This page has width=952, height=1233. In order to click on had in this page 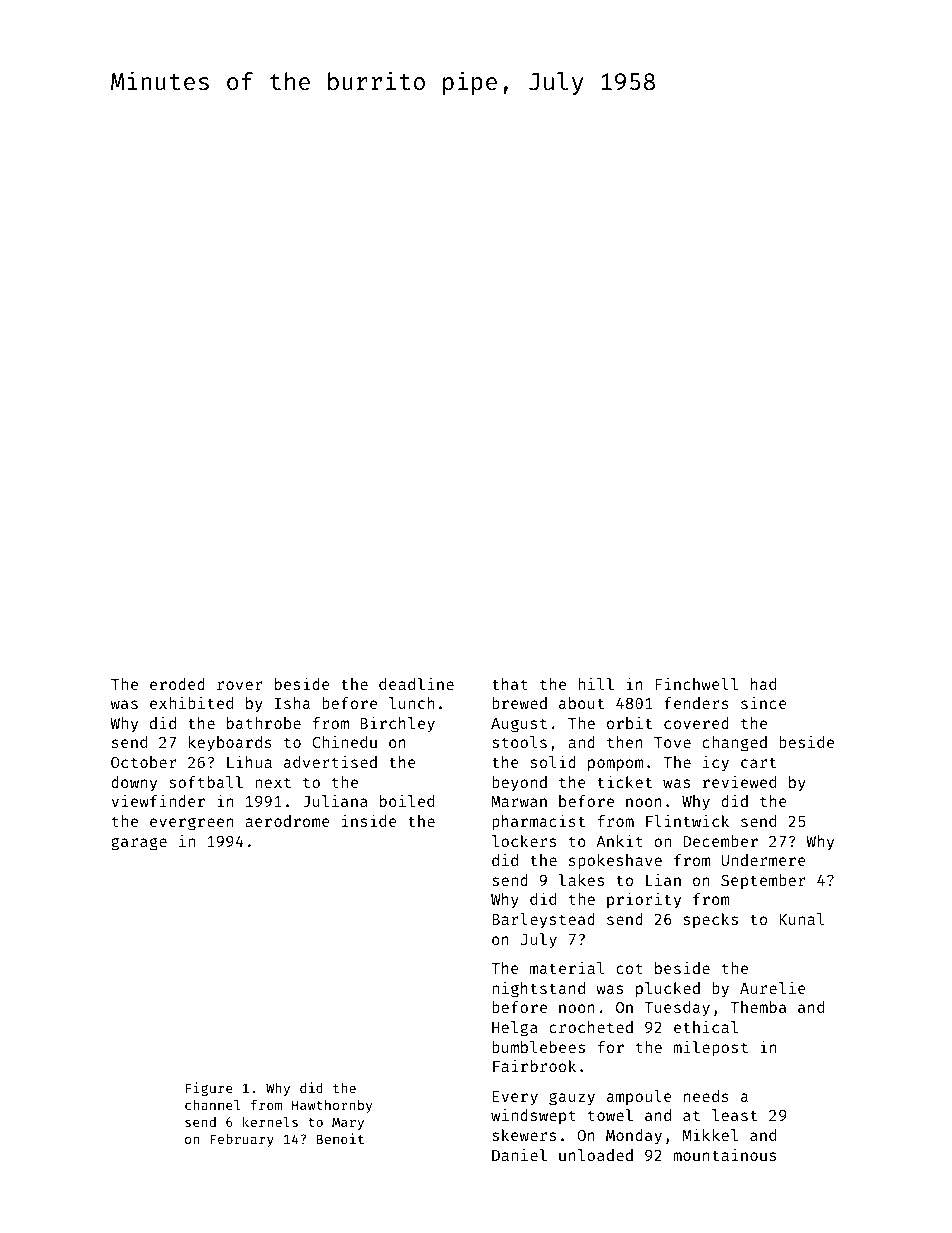, I will do `click(763, 684)`.
